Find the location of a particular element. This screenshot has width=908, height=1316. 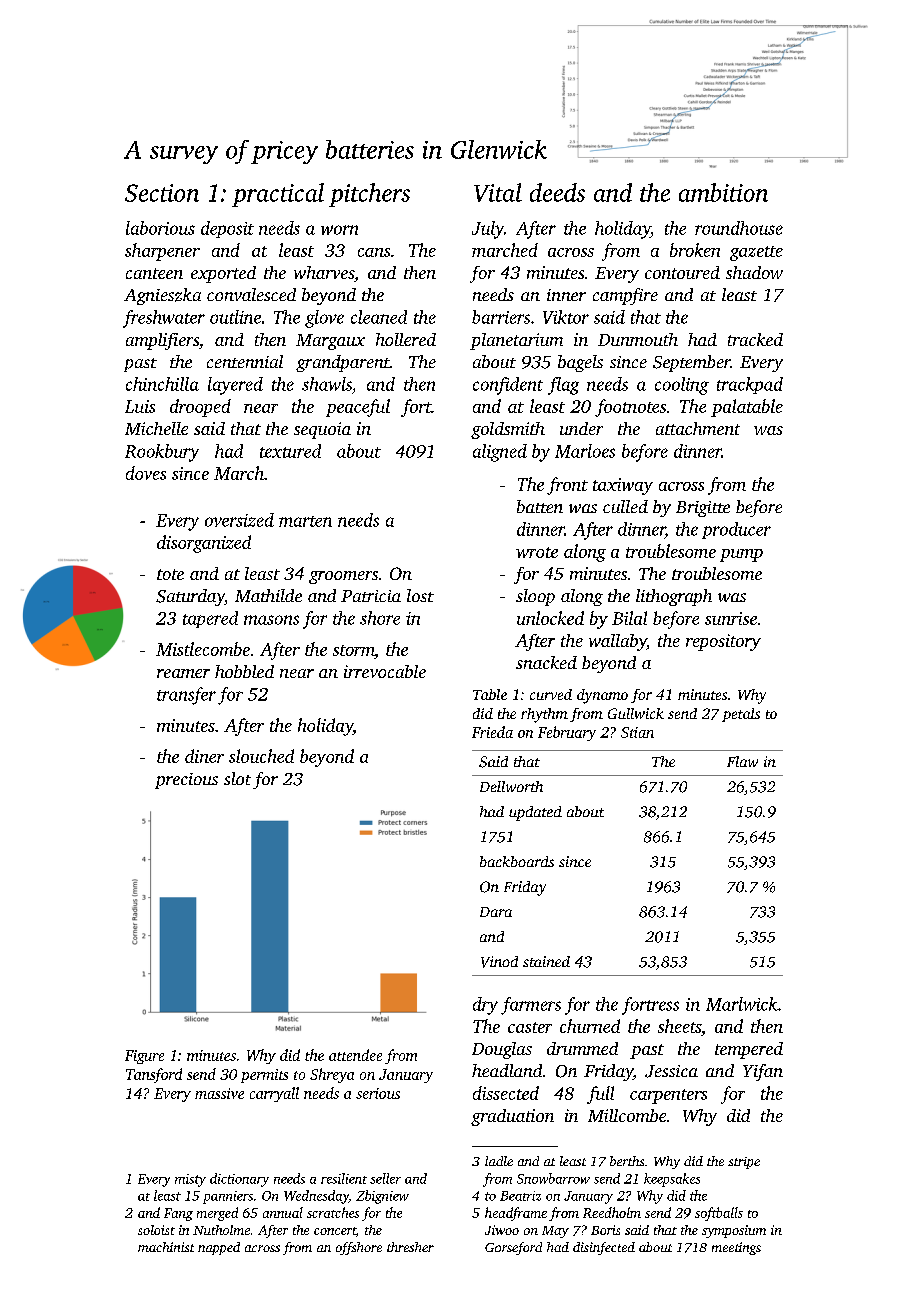

practical is located at coordinates (278, 195).
